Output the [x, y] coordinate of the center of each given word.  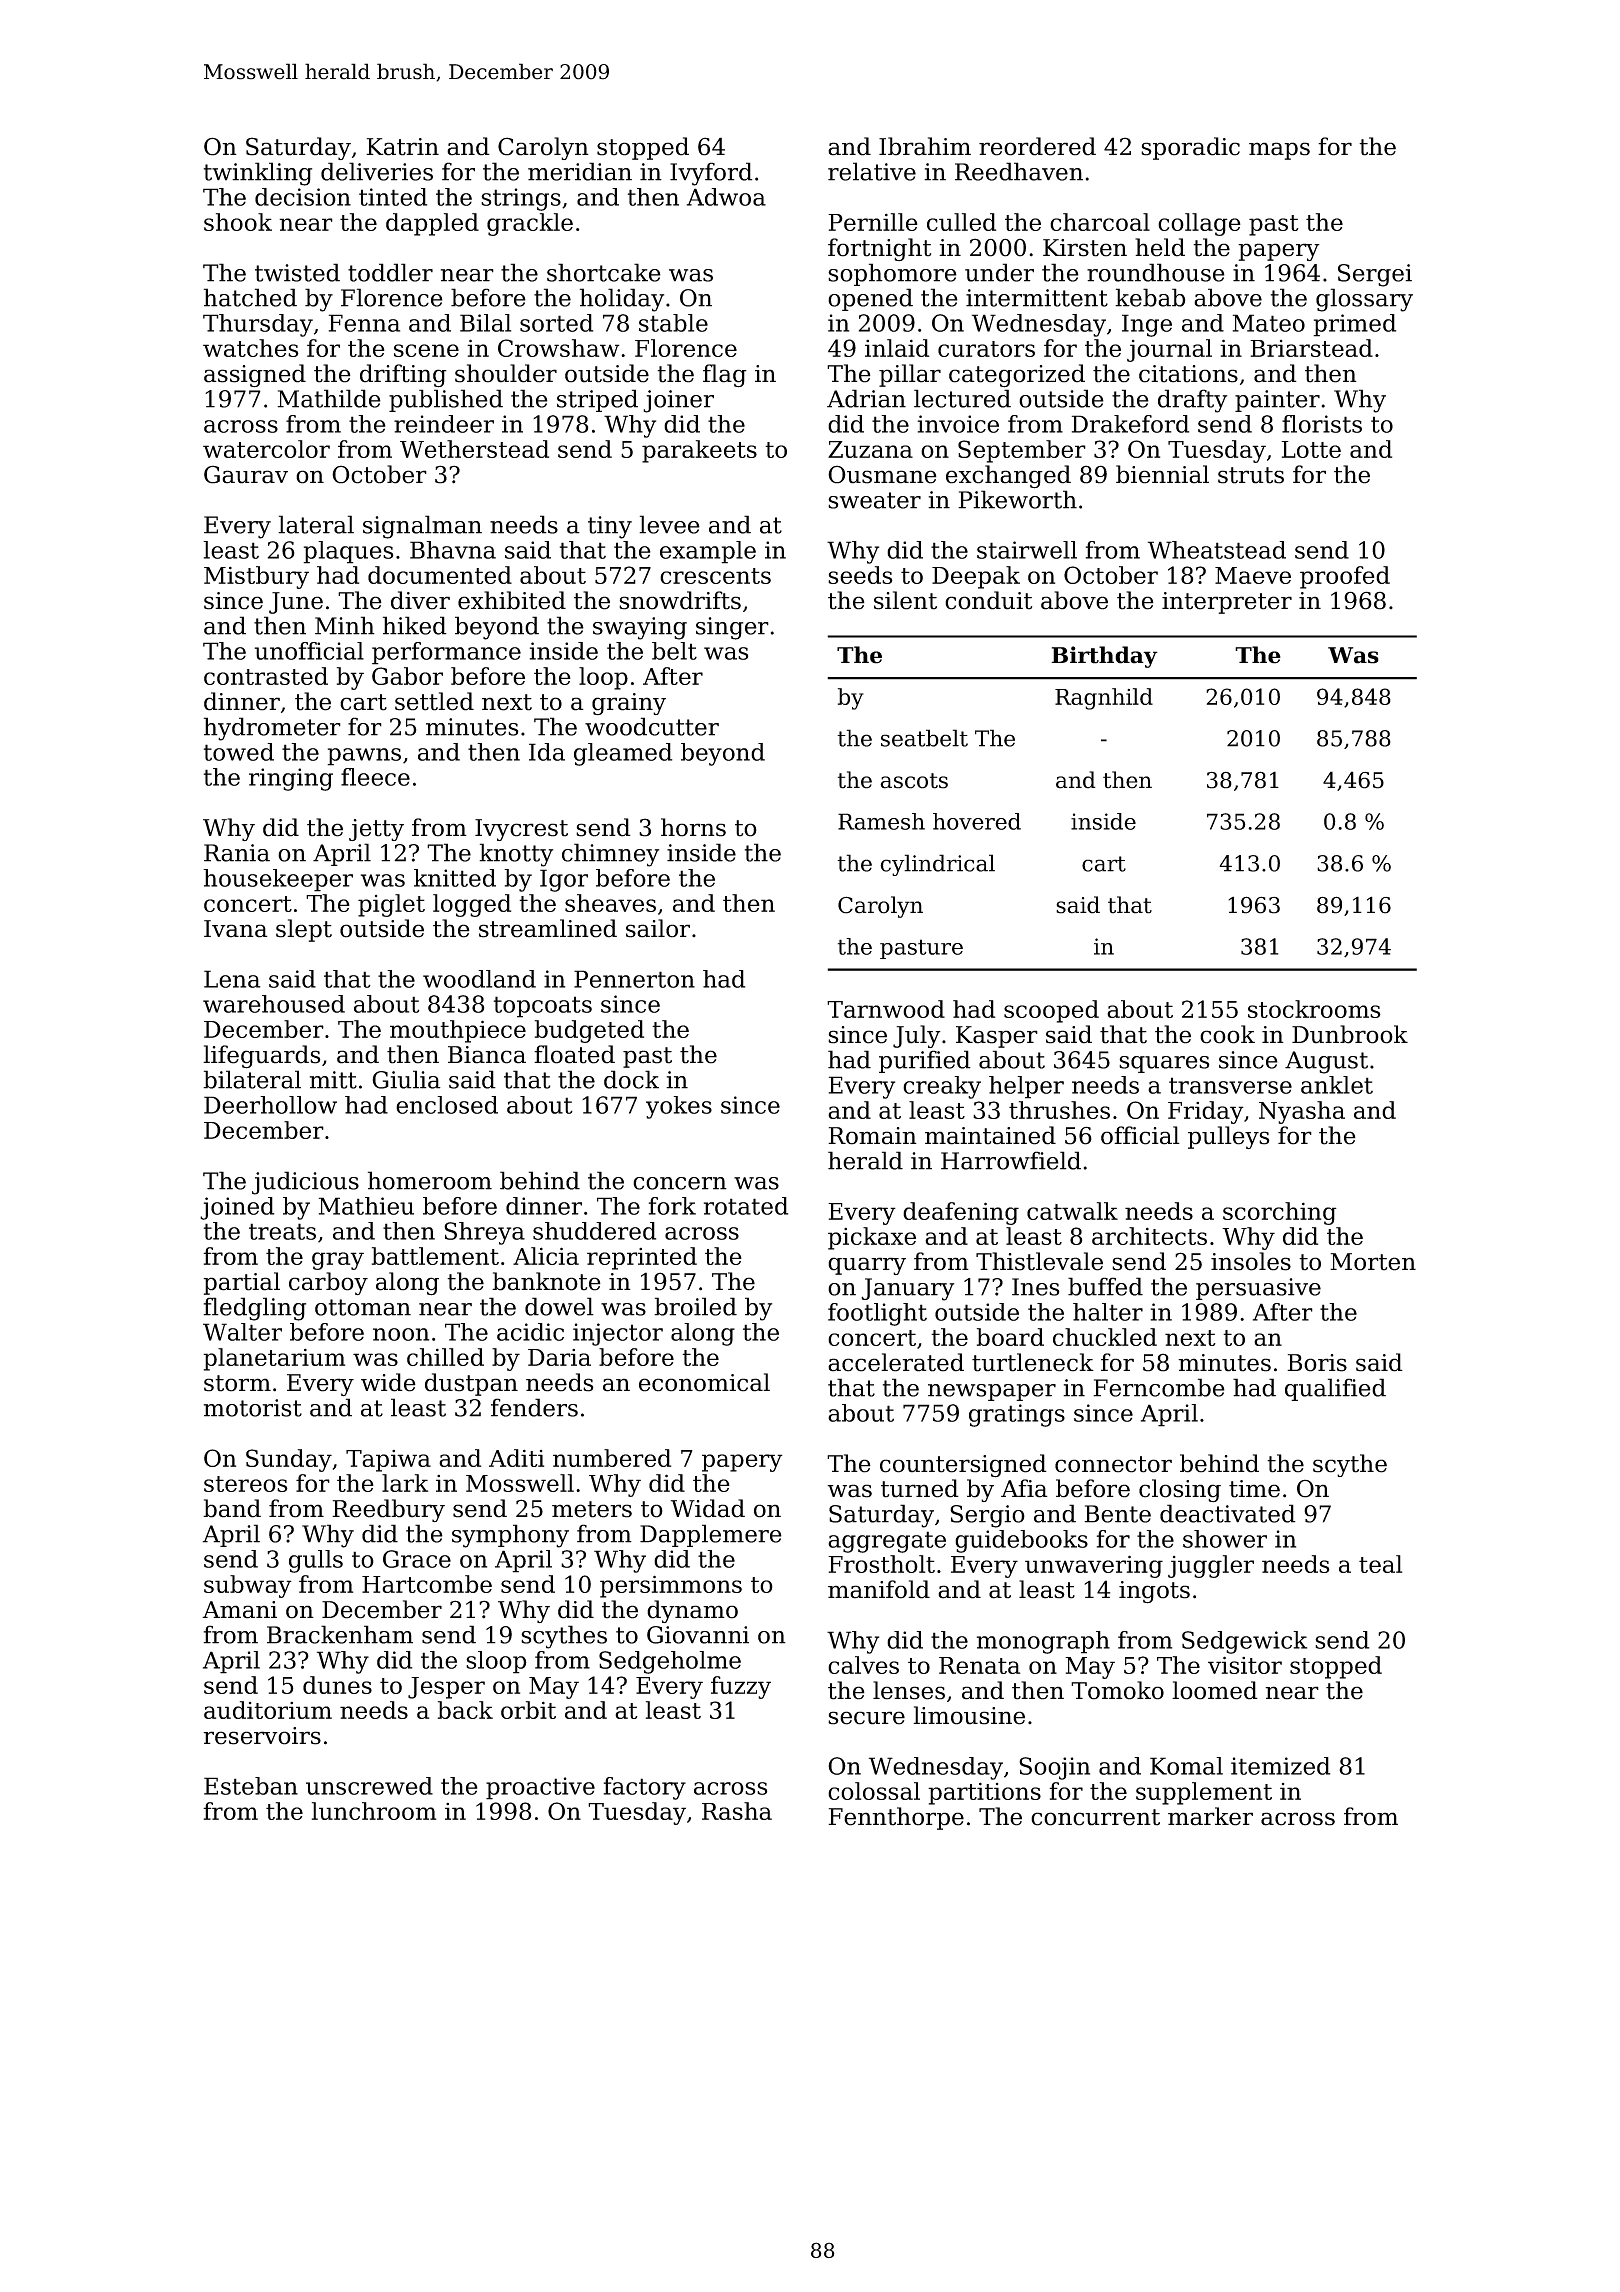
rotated [746, 1206]
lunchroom [374, 1811]
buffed [1105, 1286]
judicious [305, 1183]
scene [426, 350]
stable [673, 323]
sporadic [1190, 148]
